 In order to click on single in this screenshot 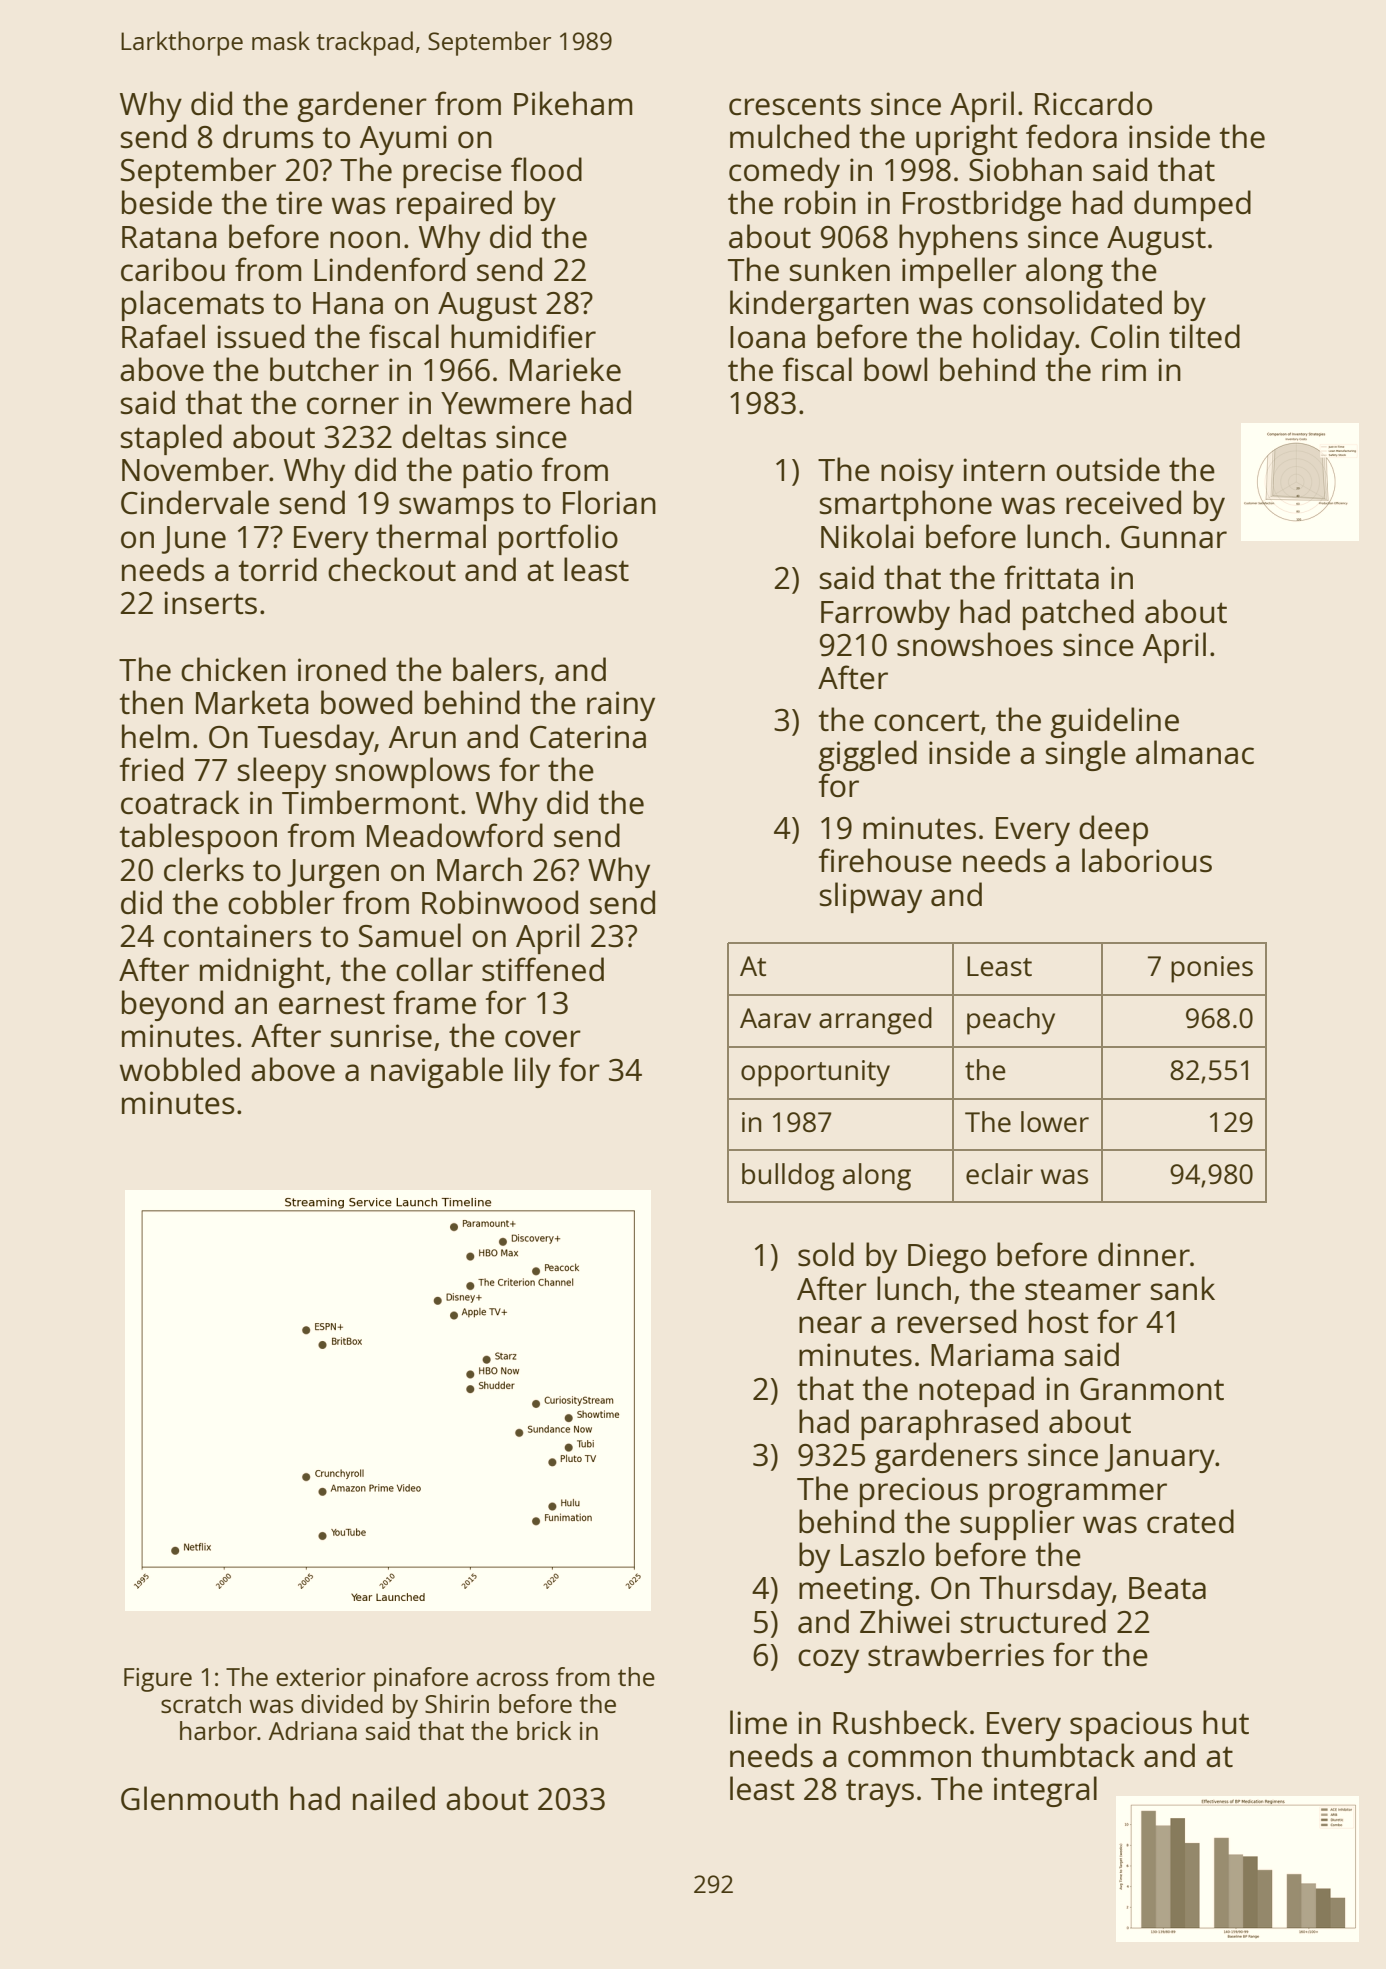, I will do `click(1086, 755)`.
